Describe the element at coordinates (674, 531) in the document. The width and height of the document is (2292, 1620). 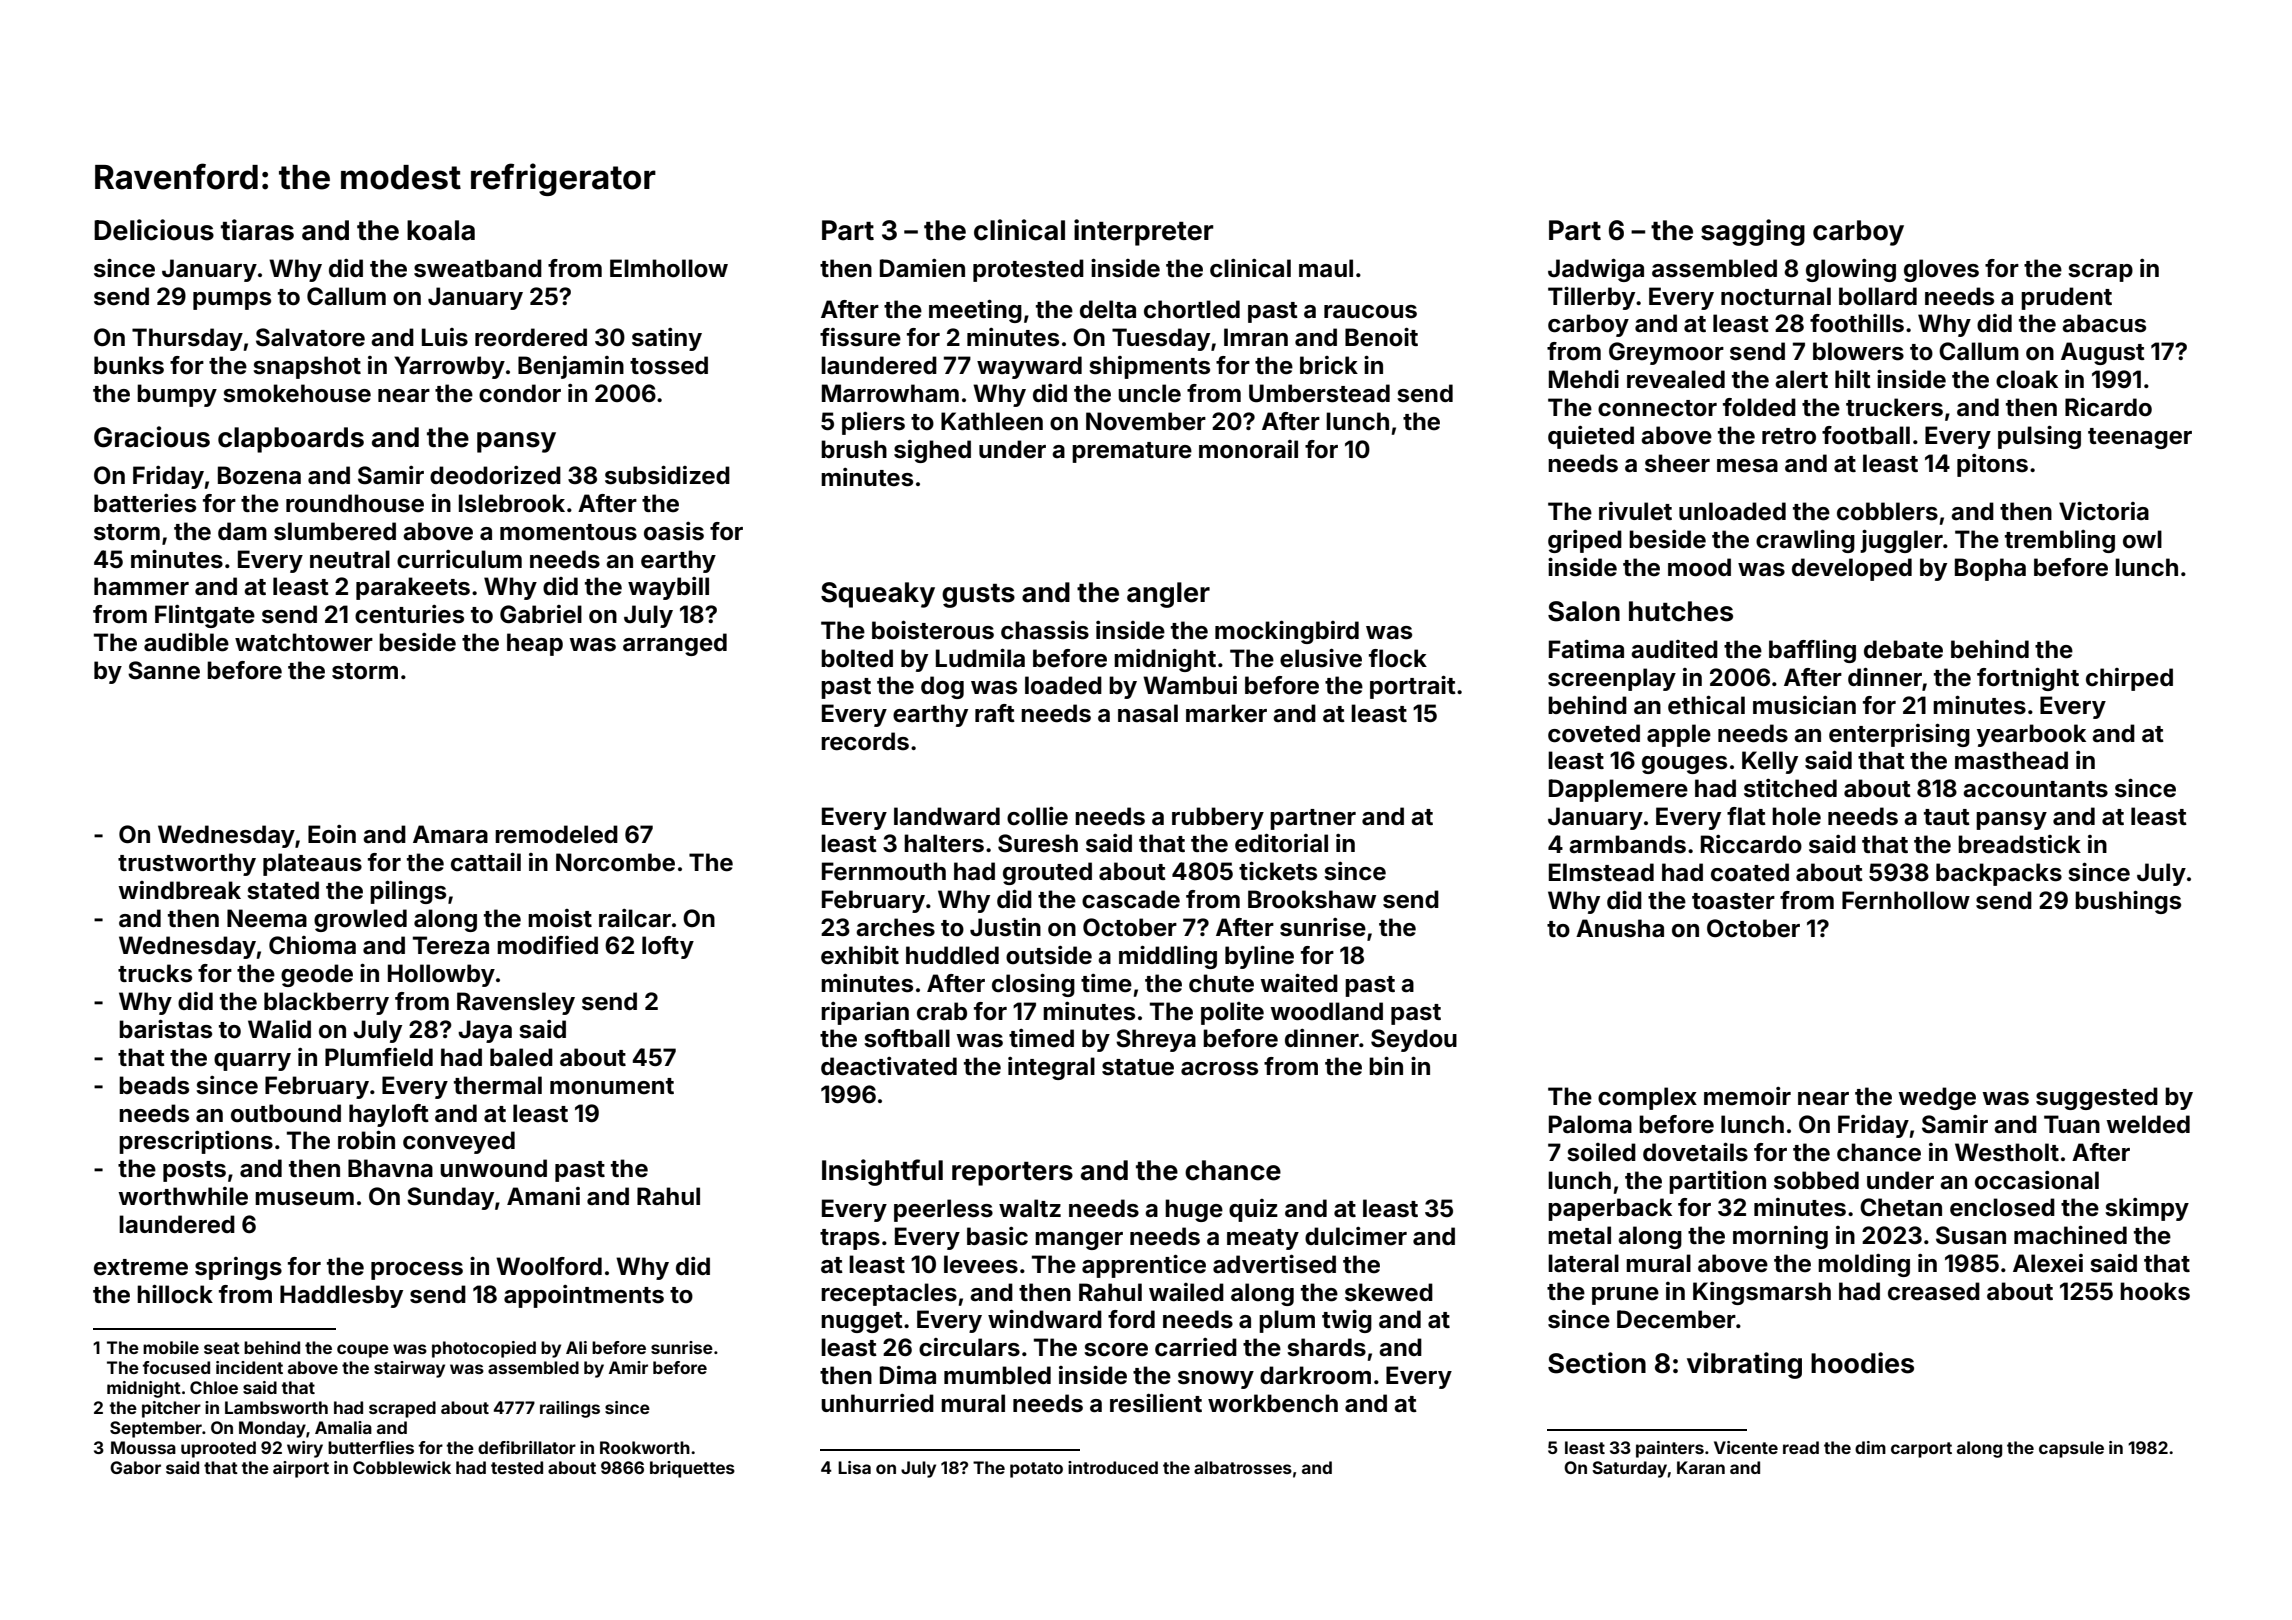
I see `oasis` at that location.
